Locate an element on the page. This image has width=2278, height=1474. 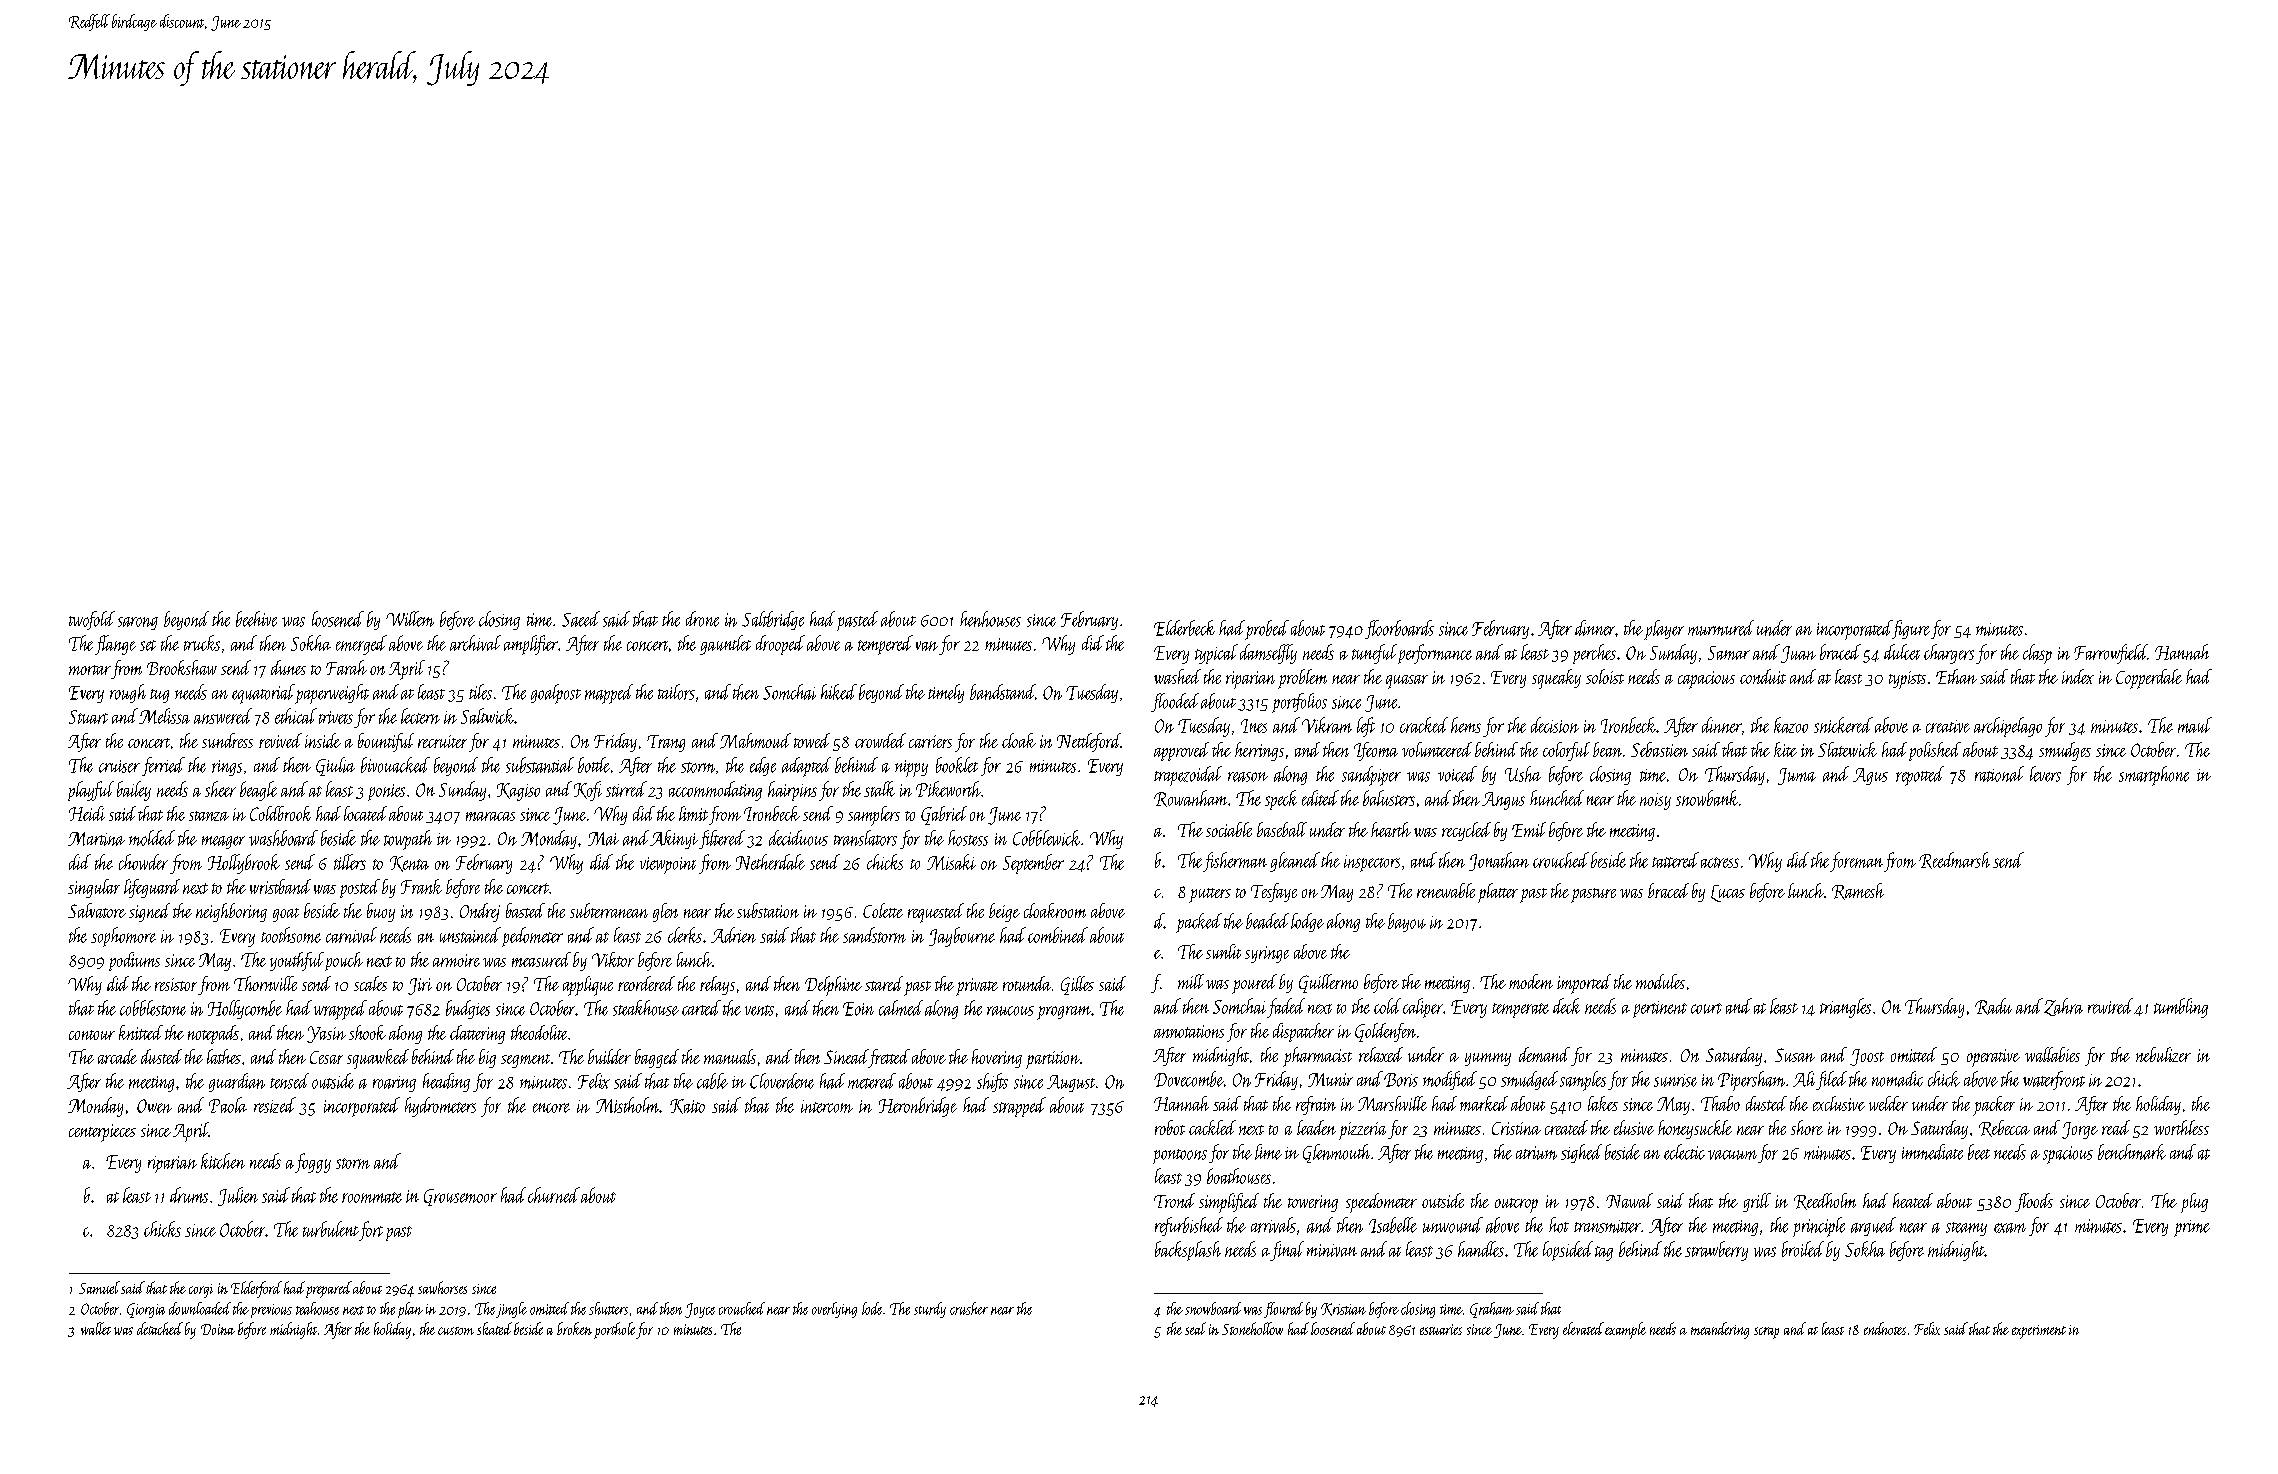
custom is located at coordinates (456, 1331).
